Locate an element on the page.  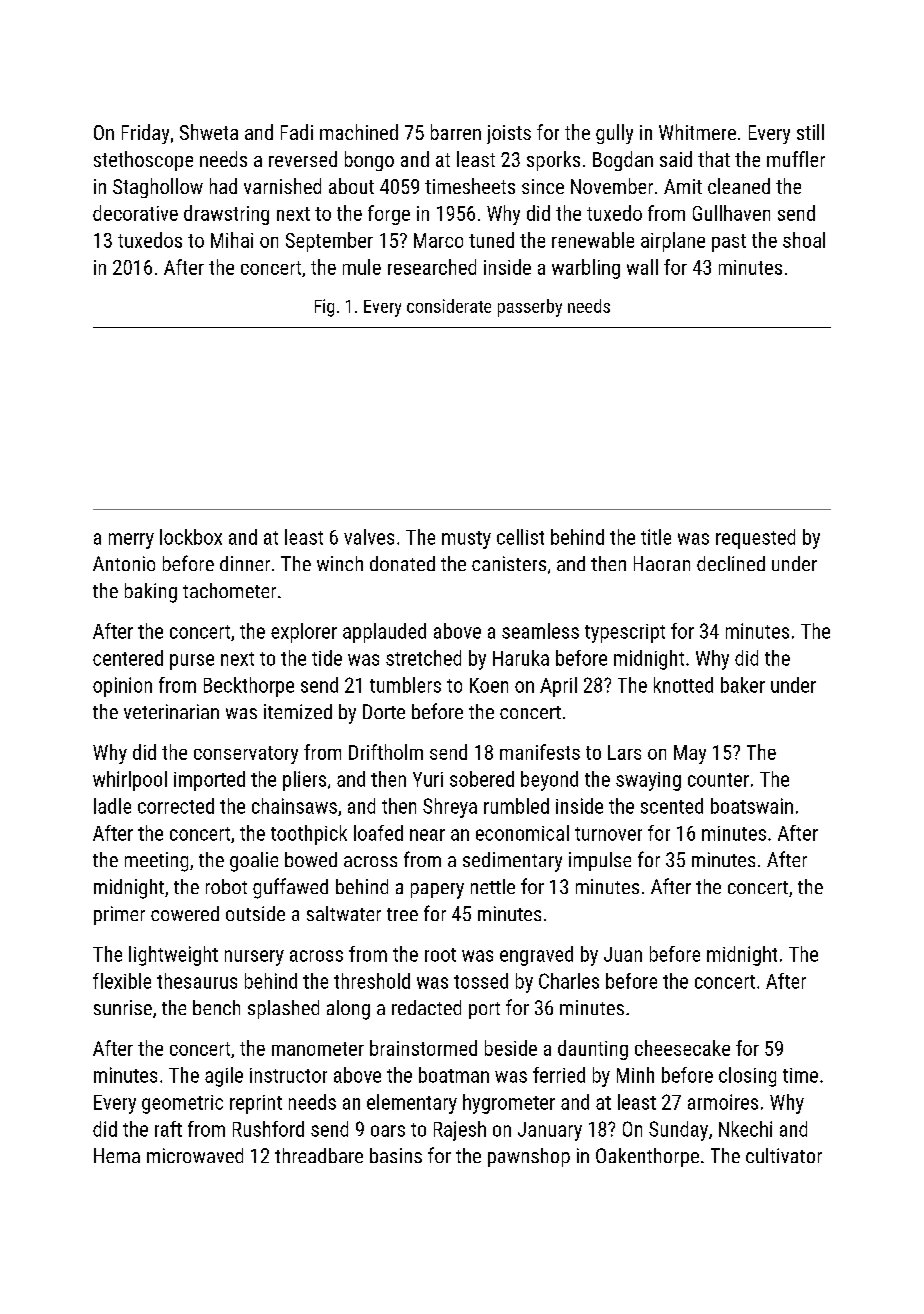
opinion is located at coordinates (122, 687).
